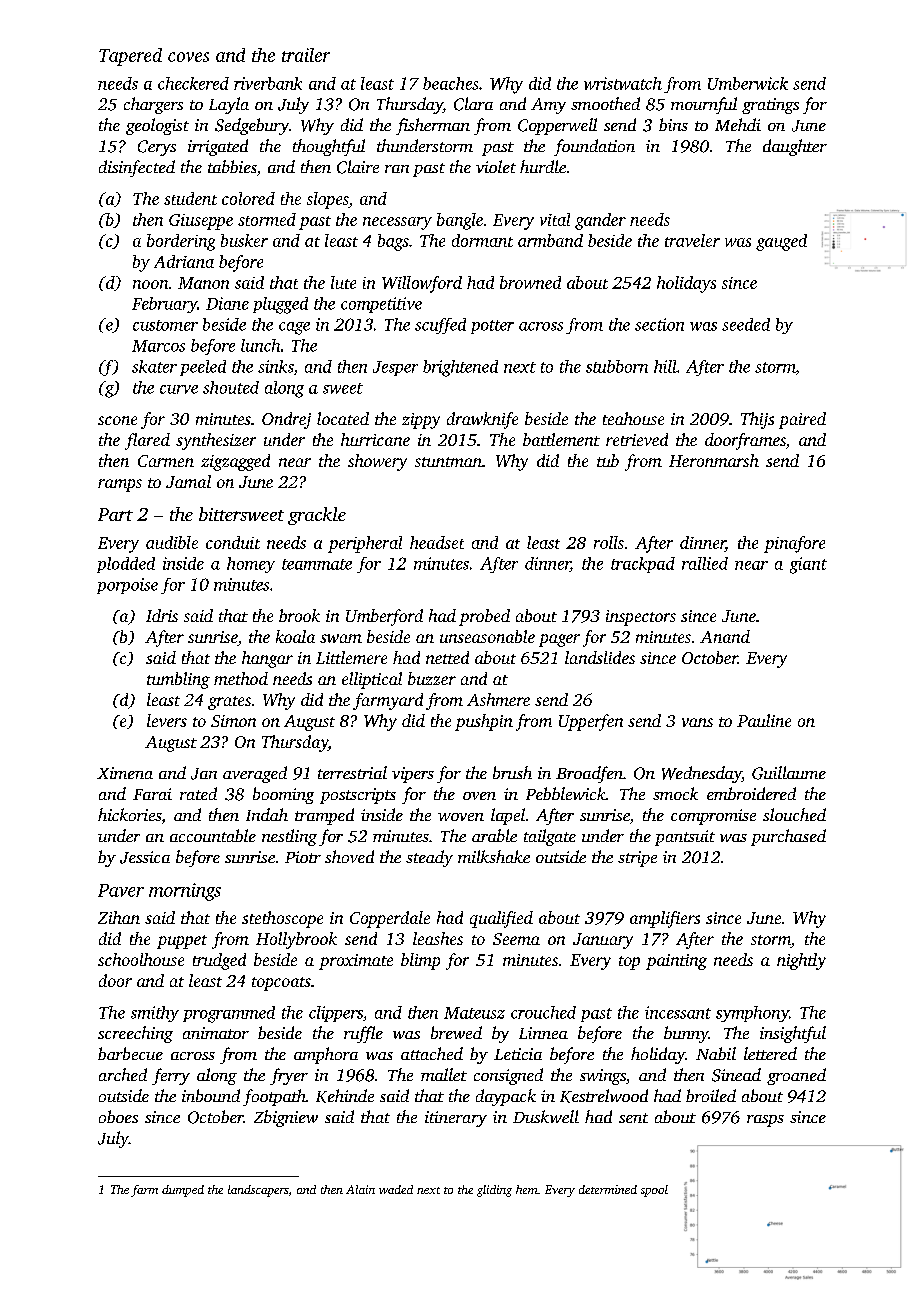 This document has width=924, height=1308. Describe the element at coordinates (137, 168) in the document. I see `disinfected` at that location.
